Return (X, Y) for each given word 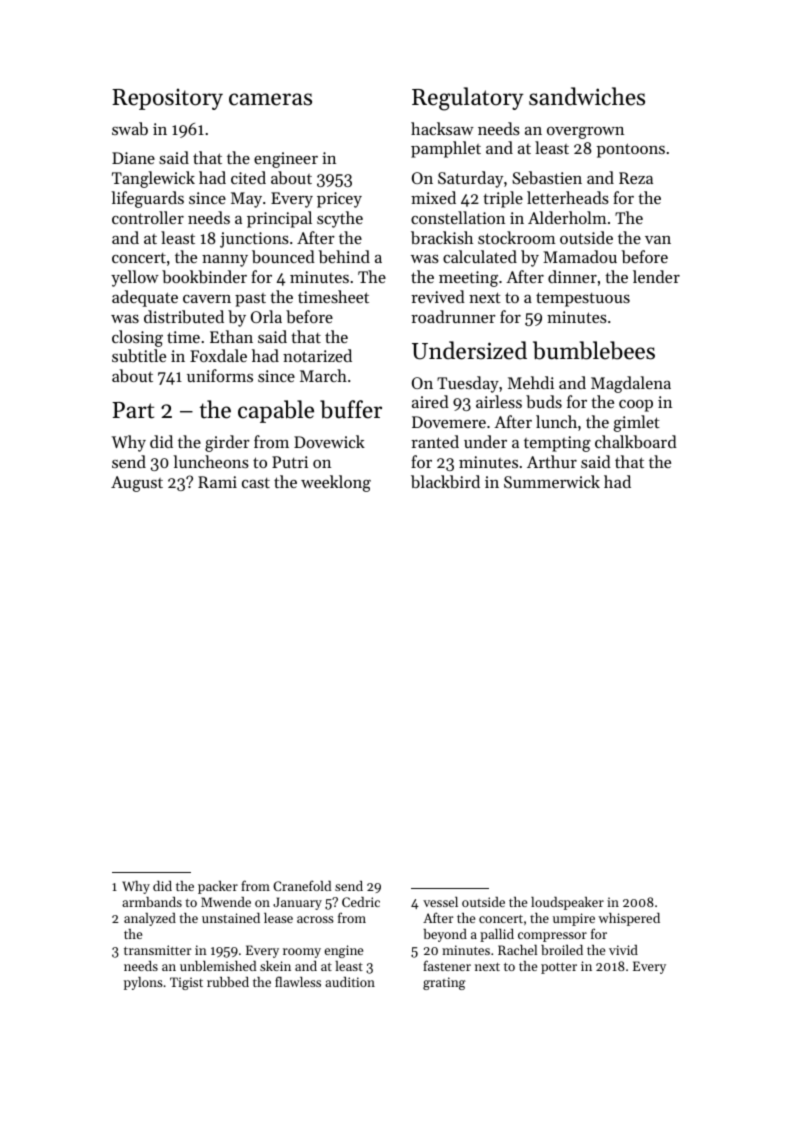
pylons (143, 983)
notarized (317, 355)
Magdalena (631, 384)
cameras (270, 99)
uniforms (220, 375)
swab (130, 128)
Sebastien (547, 177)
